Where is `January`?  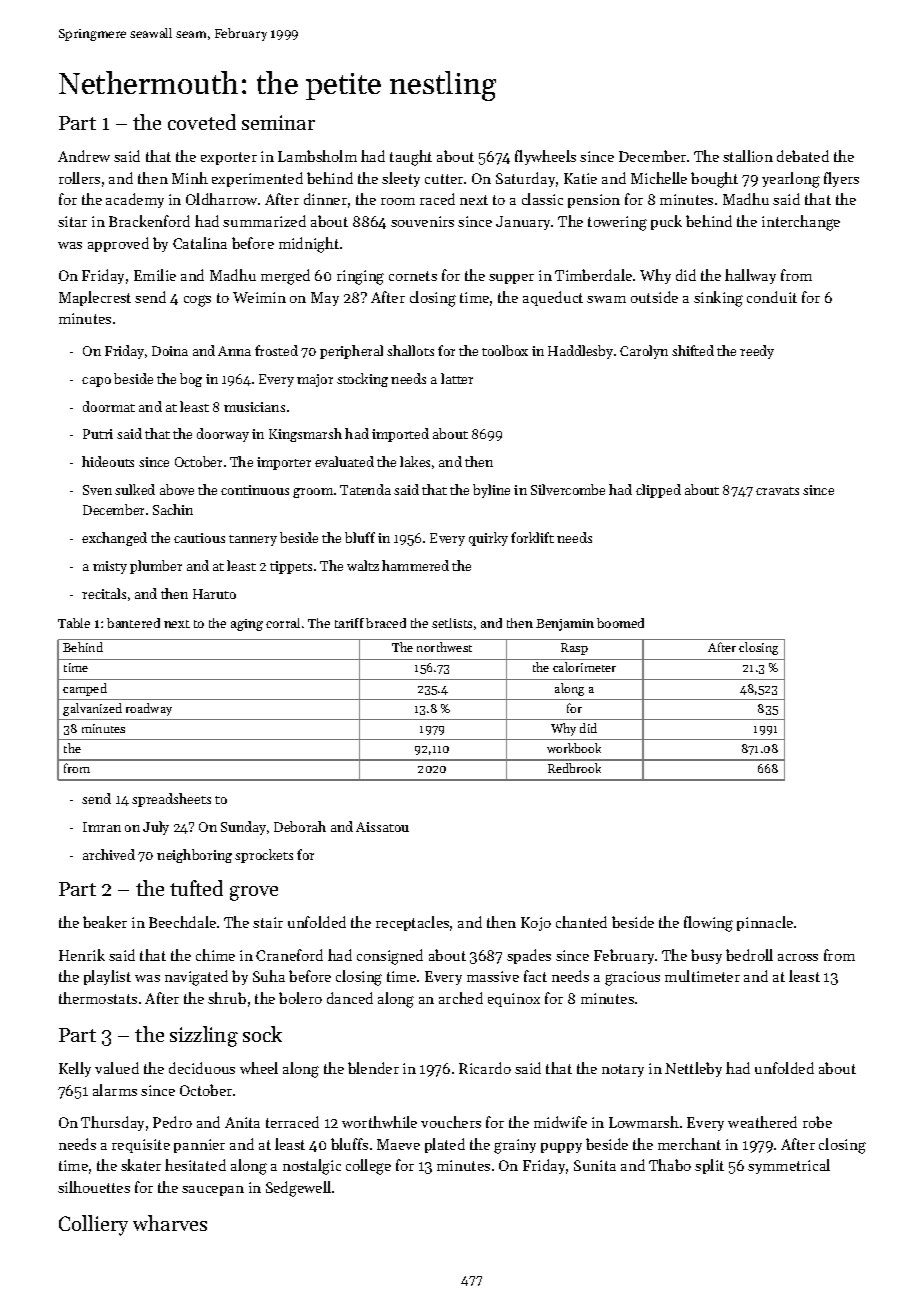 January is located at coordinates (524, 223).
